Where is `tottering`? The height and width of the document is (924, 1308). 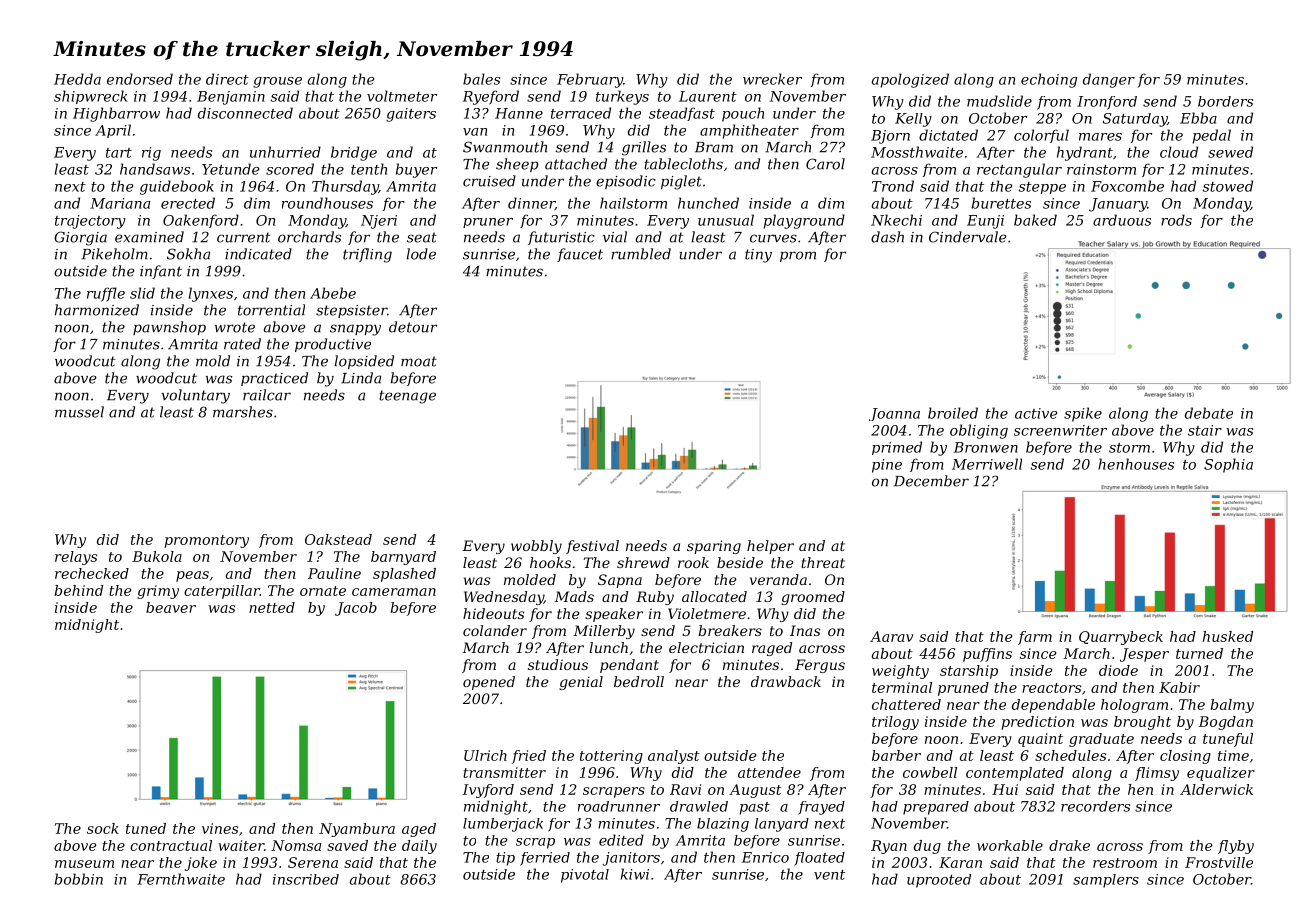
tottering is located at coordinates (611, 757).
